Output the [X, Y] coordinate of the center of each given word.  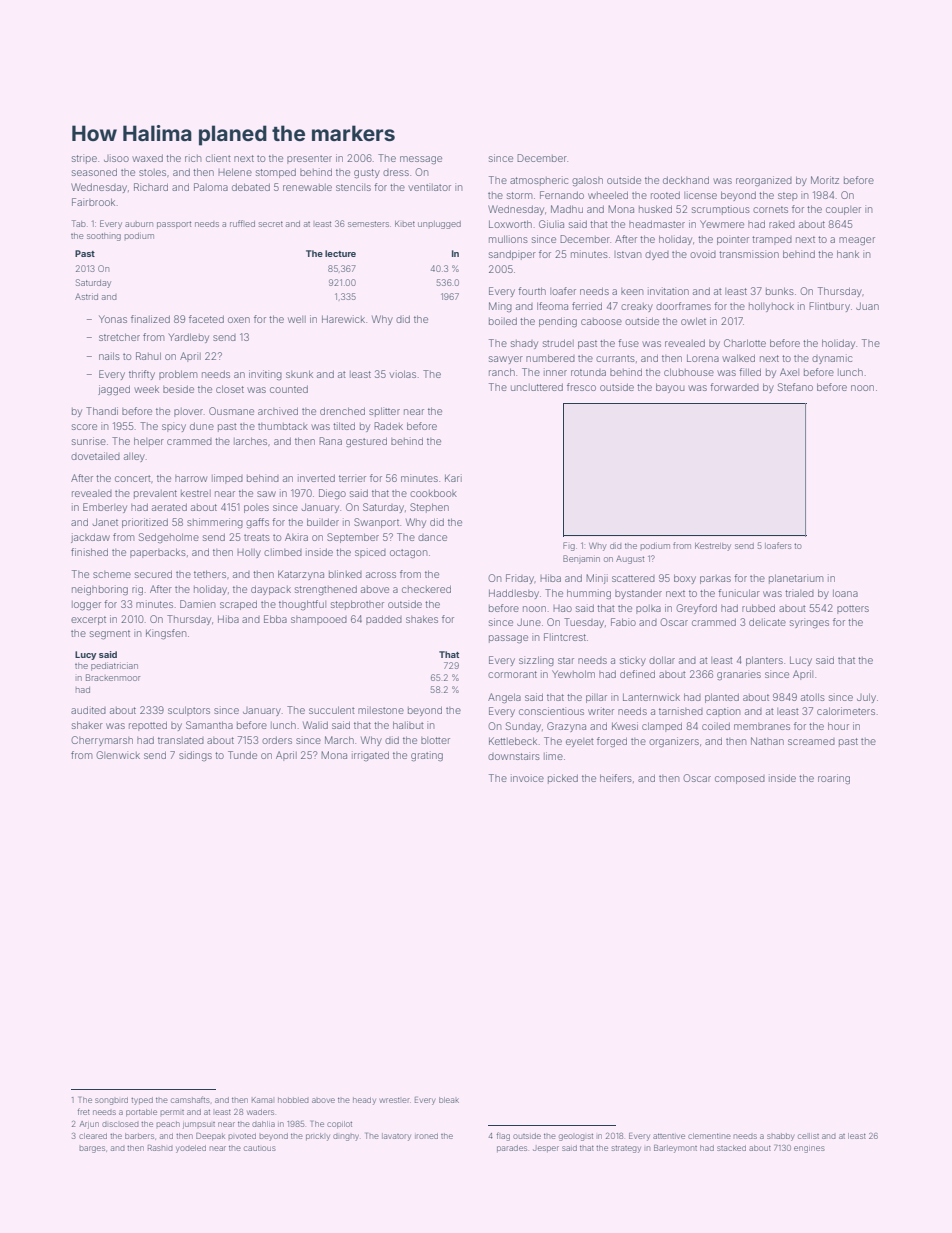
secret [271, 224]
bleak [449, 1100]
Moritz [825, 180]
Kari [453, 478]
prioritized [145, 523]
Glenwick [118, 755]
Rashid [160, 1148]
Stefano [795, 387]
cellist [808, 1136]
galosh [587, 181]
